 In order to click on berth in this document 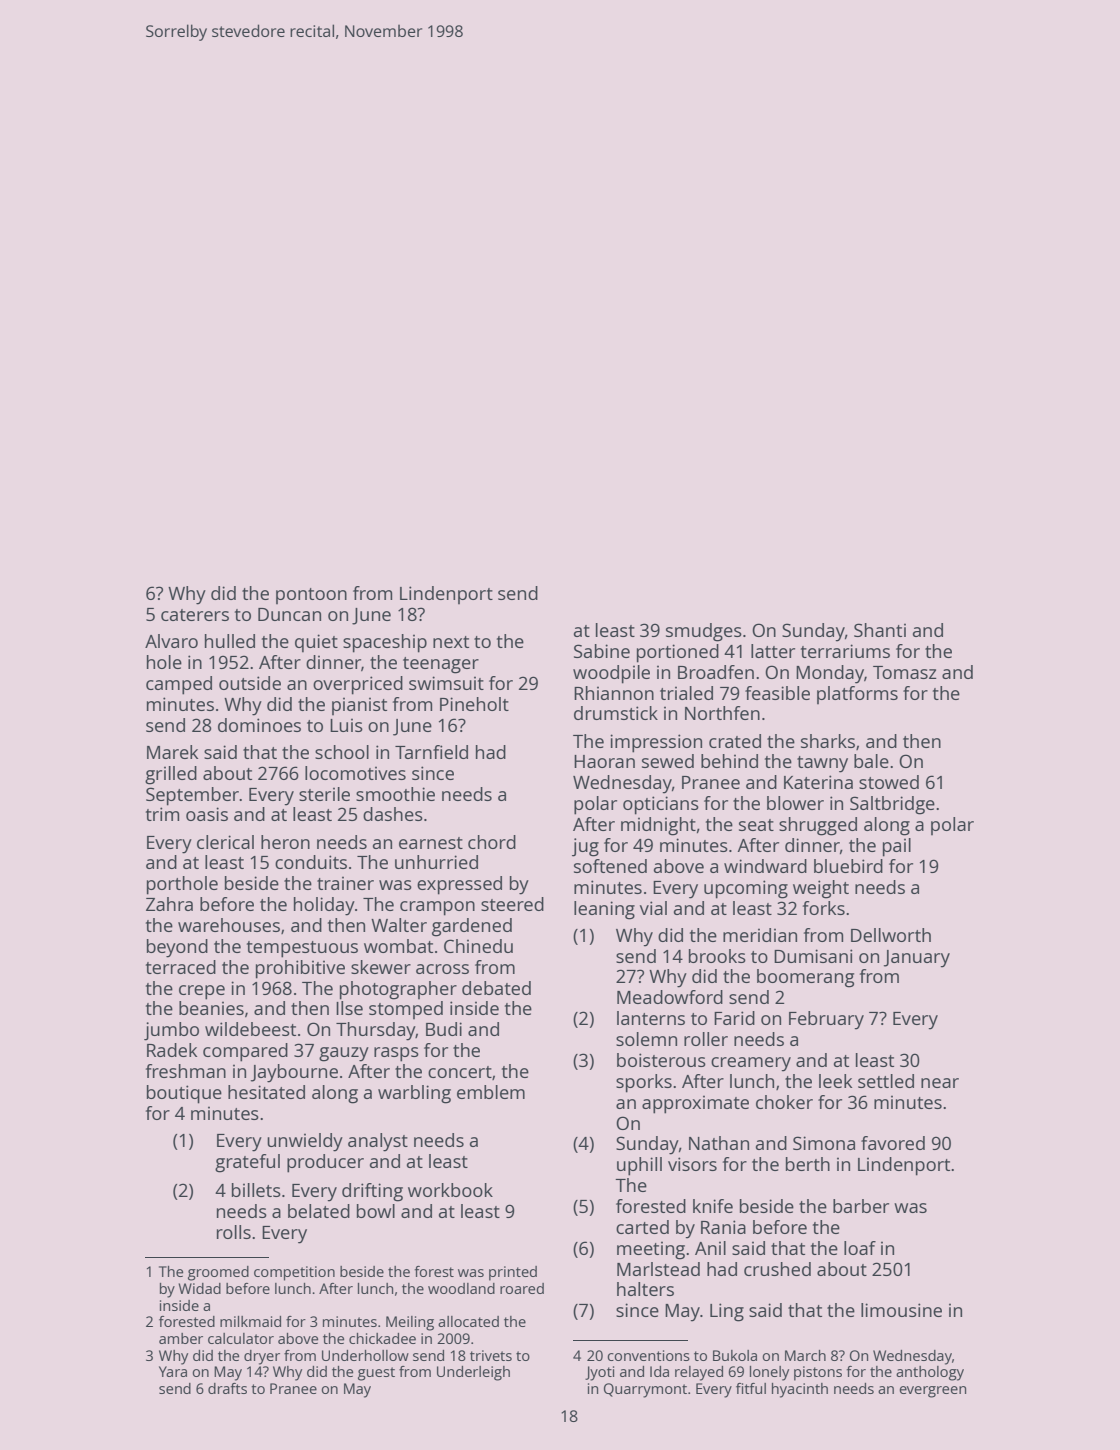, I will do `click(808, 1164)`.
